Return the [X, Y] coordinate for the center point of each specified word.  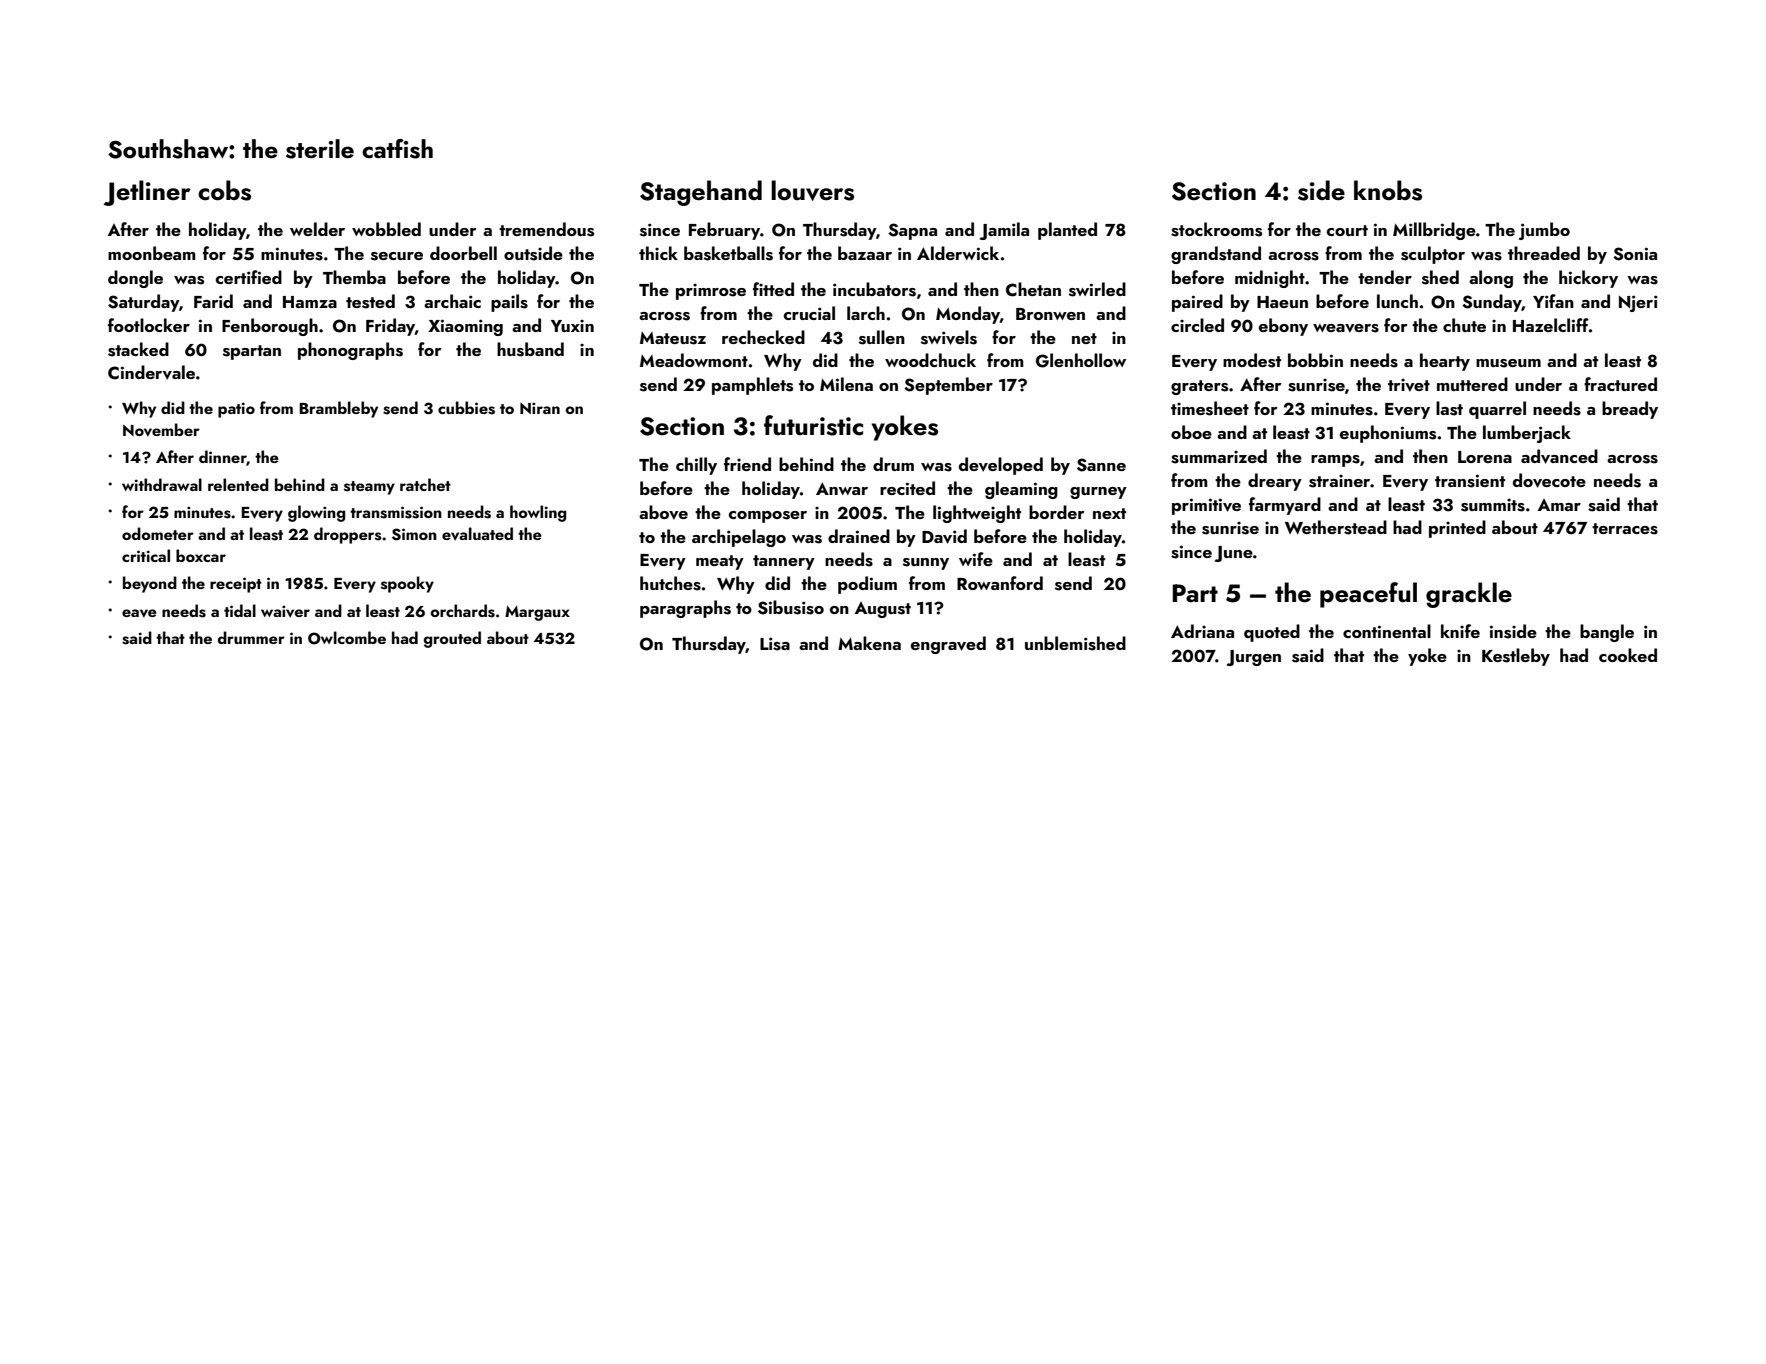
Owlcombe [347, 638]
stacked [138, 349]
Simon [414, 534]
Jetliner [147, 193]
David [944, 536]
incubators [874, 289]
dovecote [1549, 480]
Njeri [1638, 303]
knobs [1388, 190]
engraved [948, 645]
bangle [1607, 633]
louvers [812, 190]
